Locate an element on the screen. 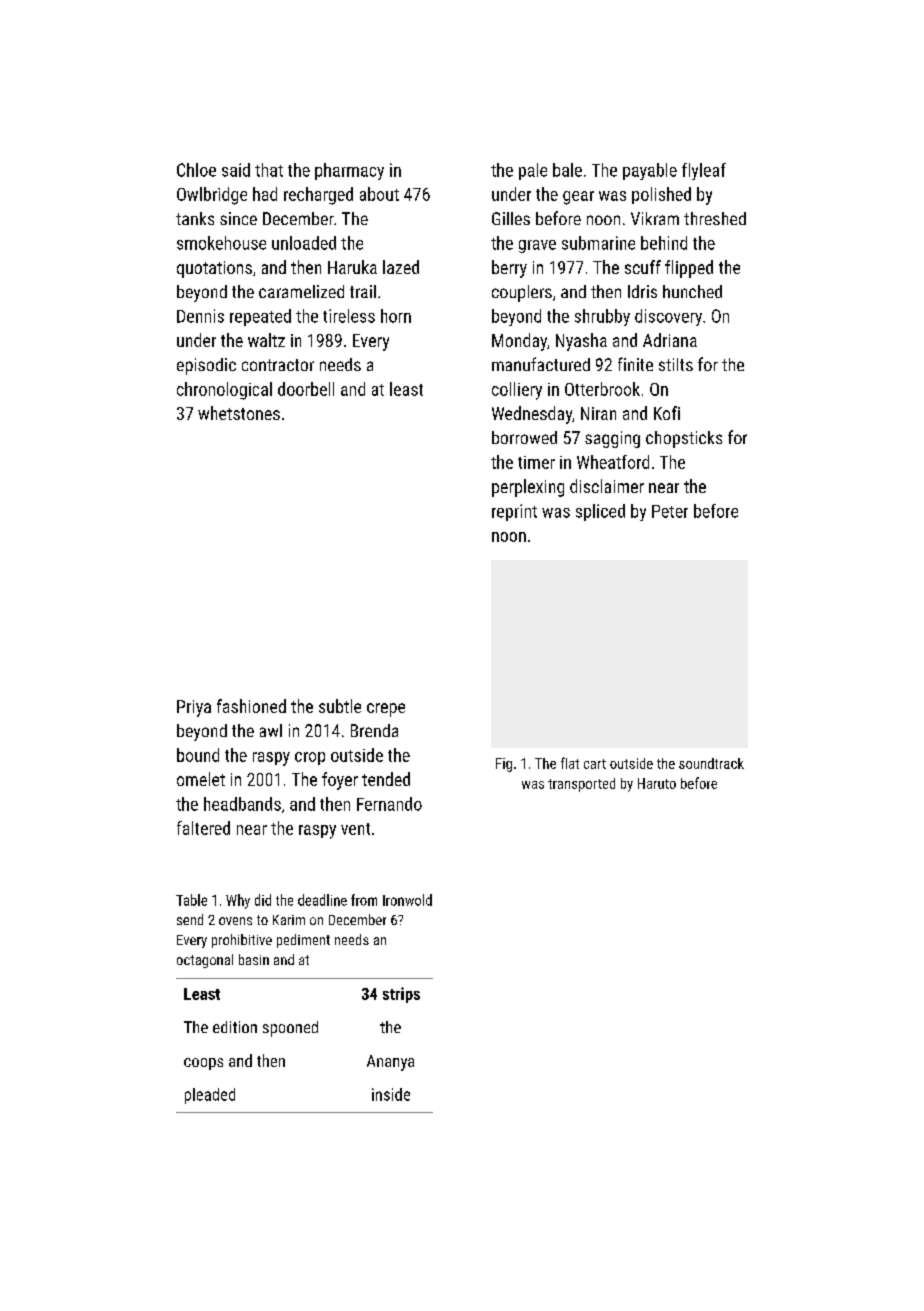 This screenshot has height=1311, width=924. about is located at coordinates (379, 194).
